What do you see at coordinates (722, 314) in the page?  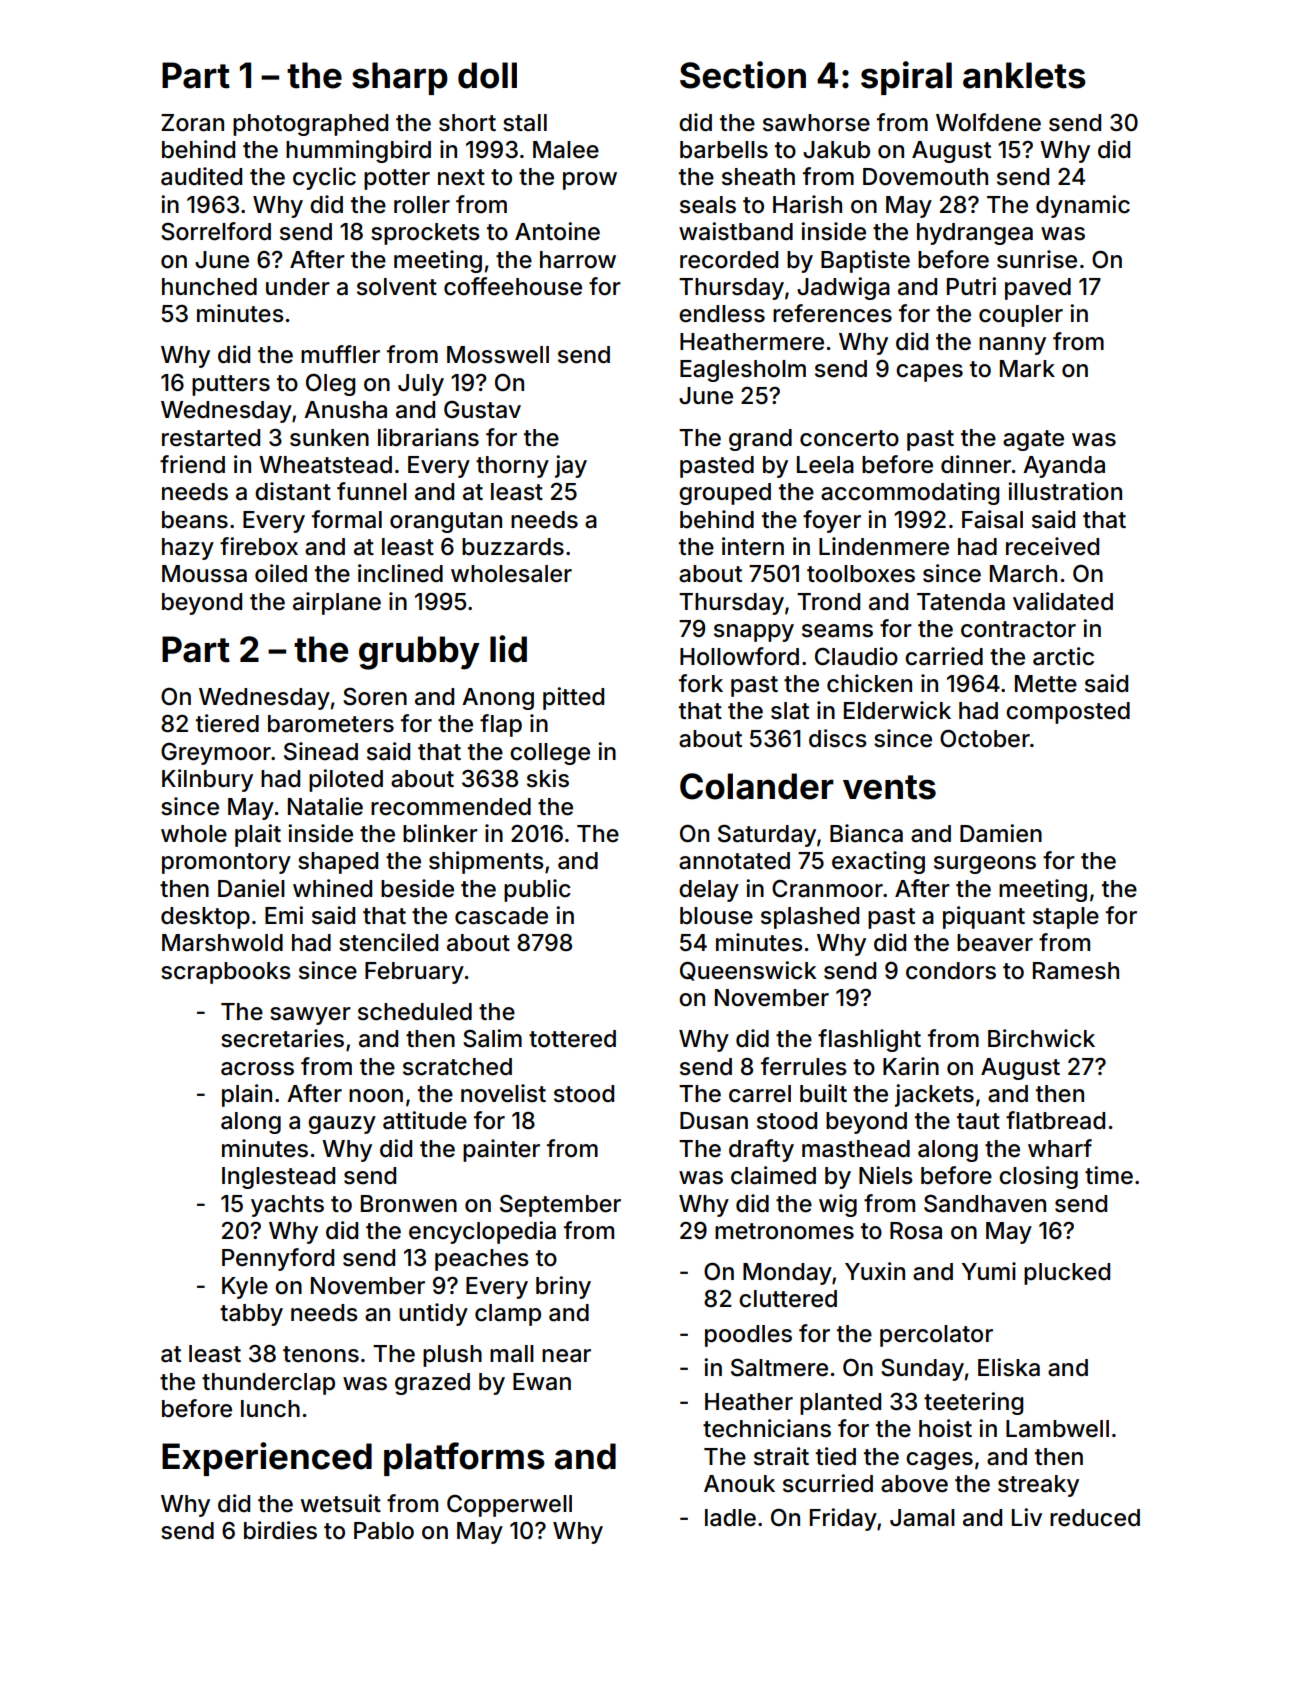 I see `endless` at bounding box center [722, 314].
